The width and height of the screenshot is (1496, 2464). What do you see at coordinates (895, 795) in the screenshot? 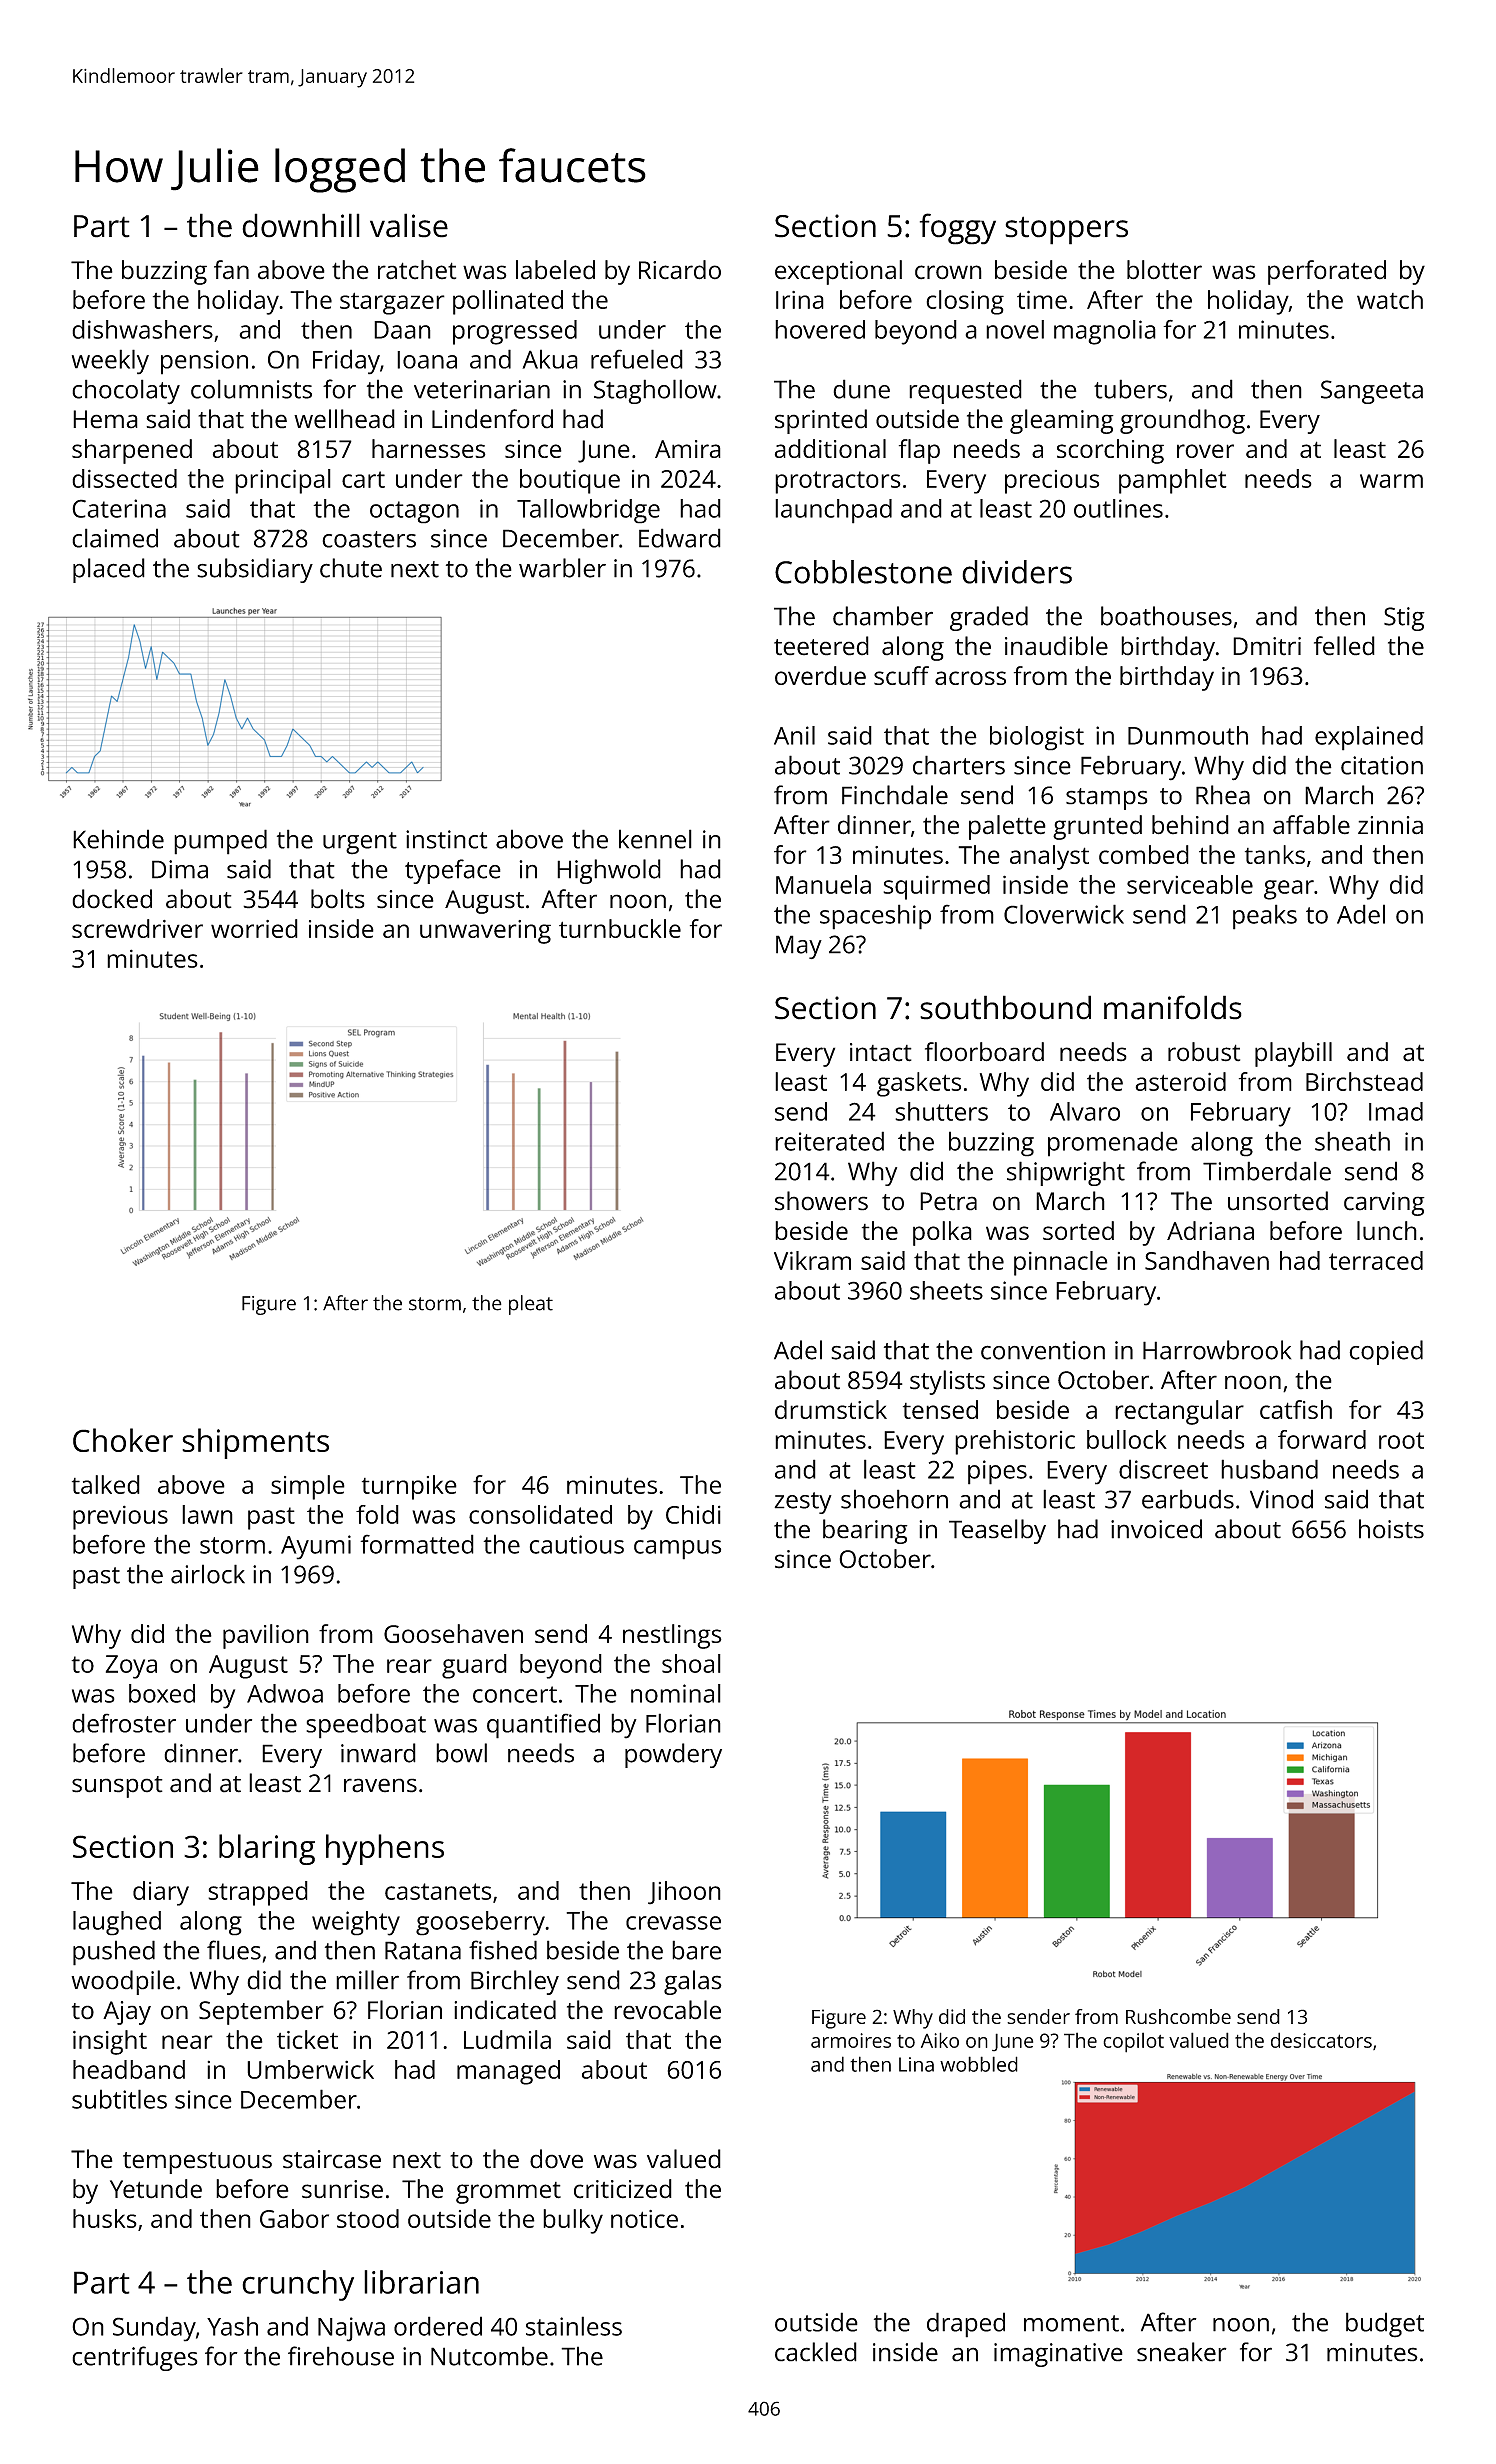
I see `Finchdale` at bounding box center [895, 795].
